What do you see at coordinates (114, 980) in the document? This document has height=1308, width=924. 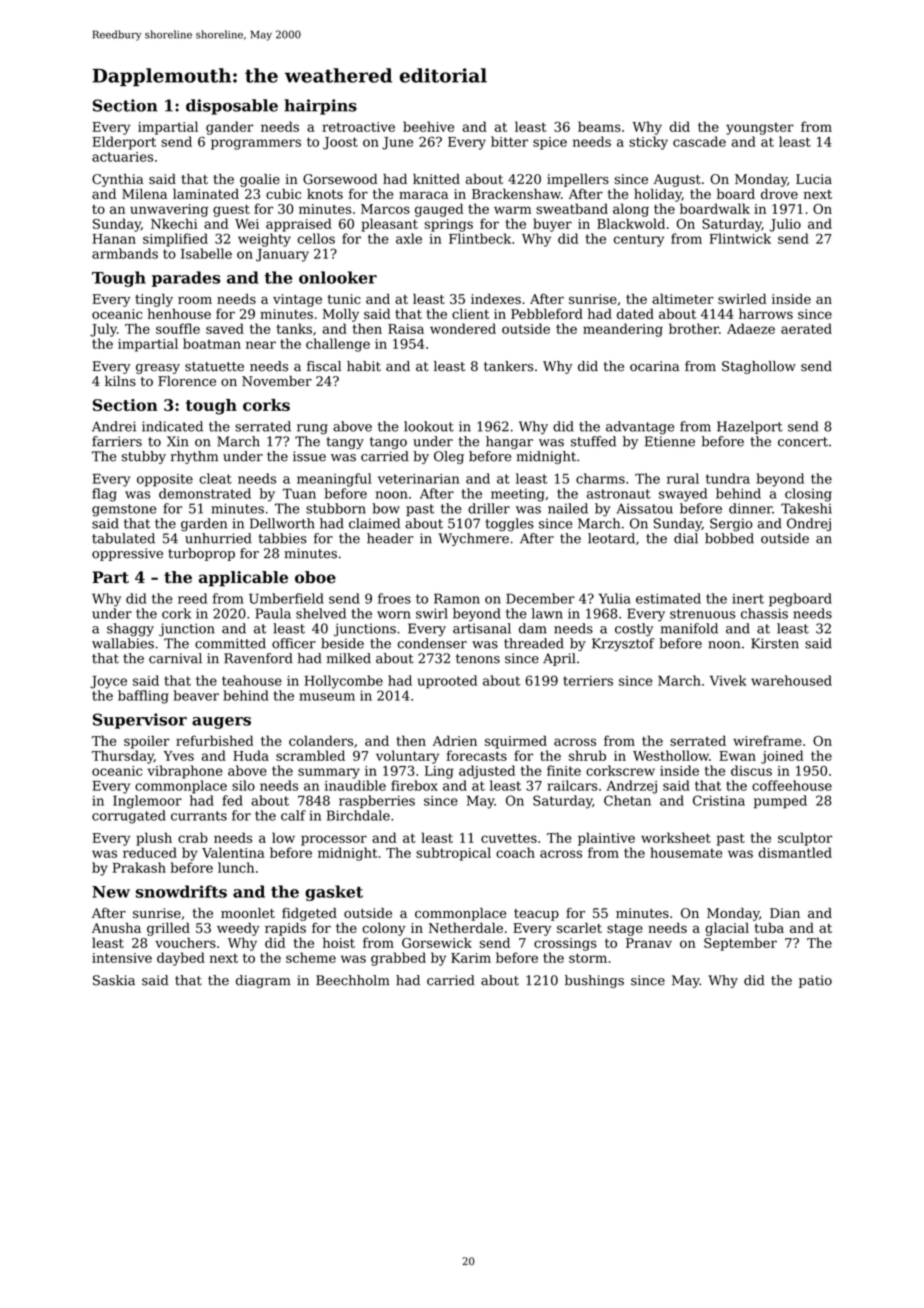 I see `Saskia` at bounding box center [114, 980].
